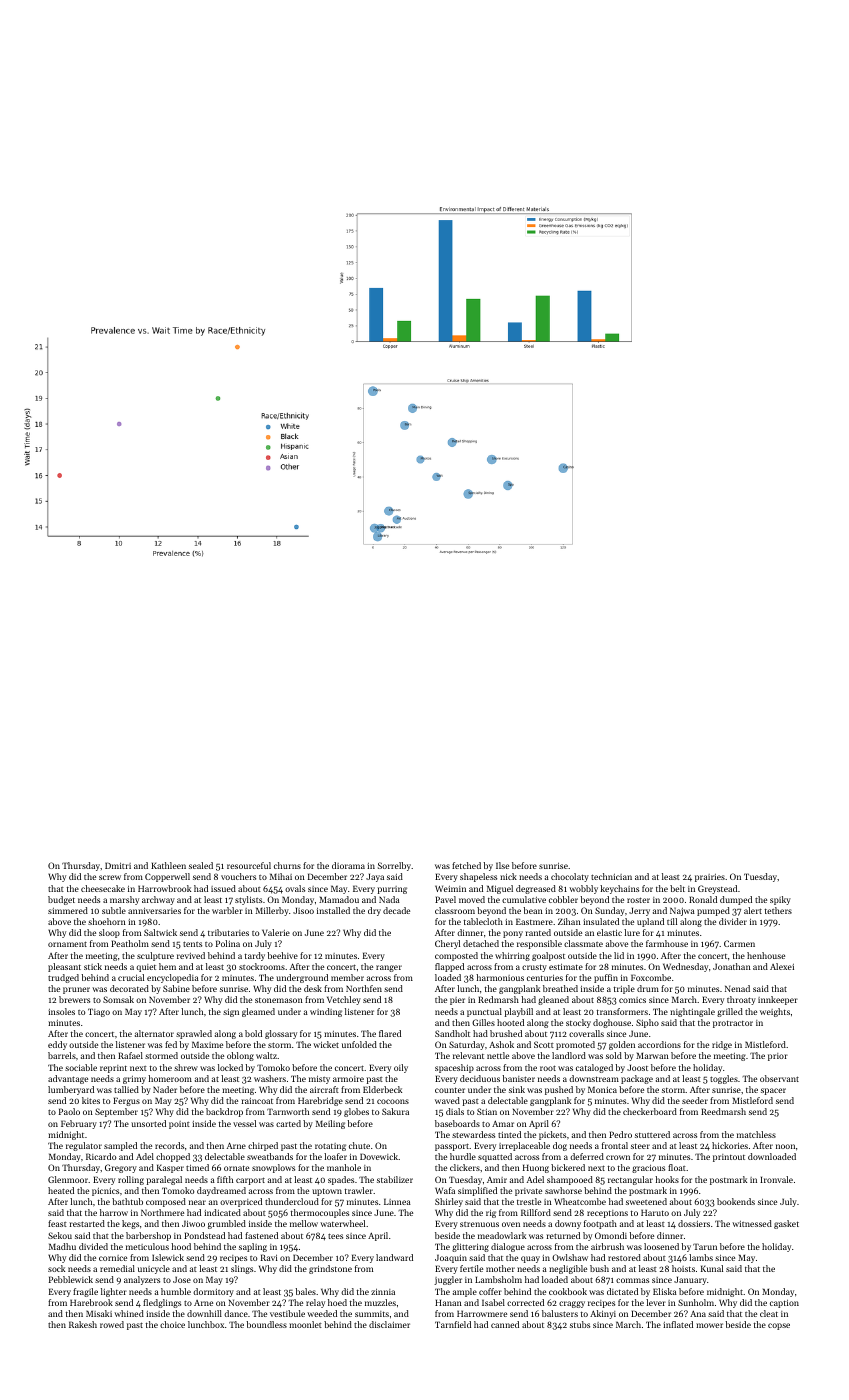 This document has height=1400, width=849. What do you see at coordinates (780, 900) in the document?
I see `spiky` at bounding box center [780, 900].
